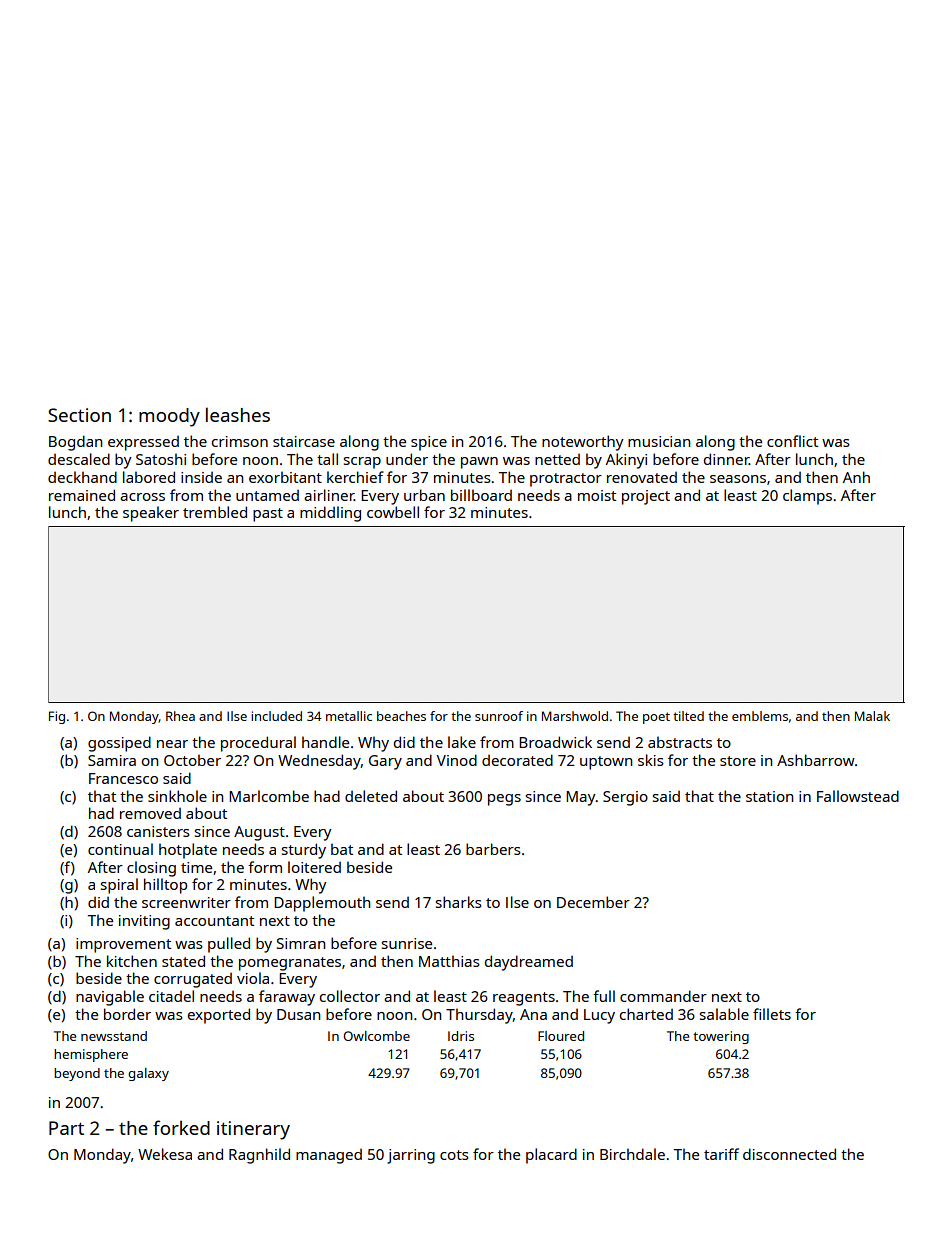 The width and height of the screenshot is (952, 1233). I want to click on sharks, so click(459, 902).
